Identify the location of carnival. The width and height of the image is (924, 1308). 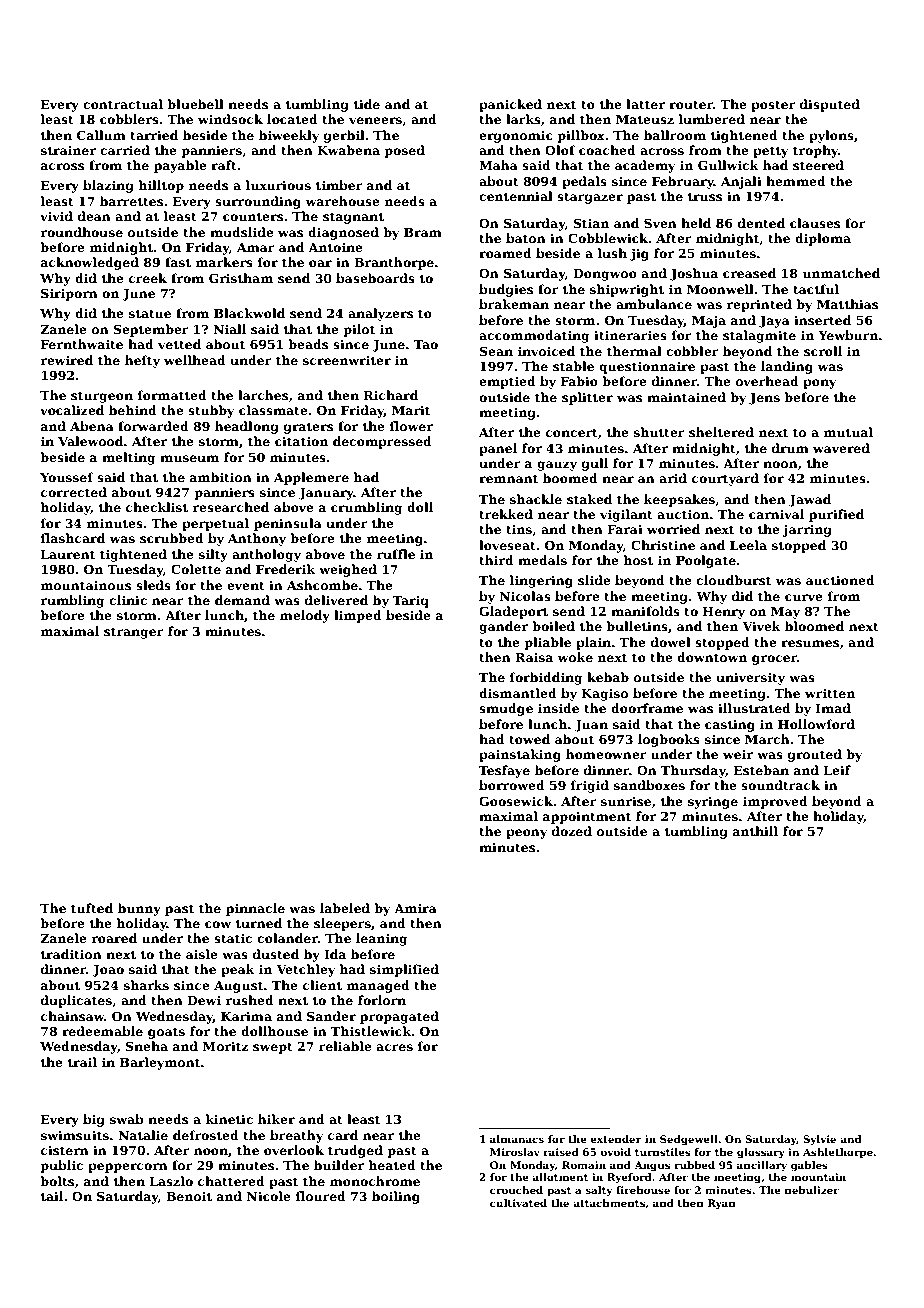
(776, 514).
